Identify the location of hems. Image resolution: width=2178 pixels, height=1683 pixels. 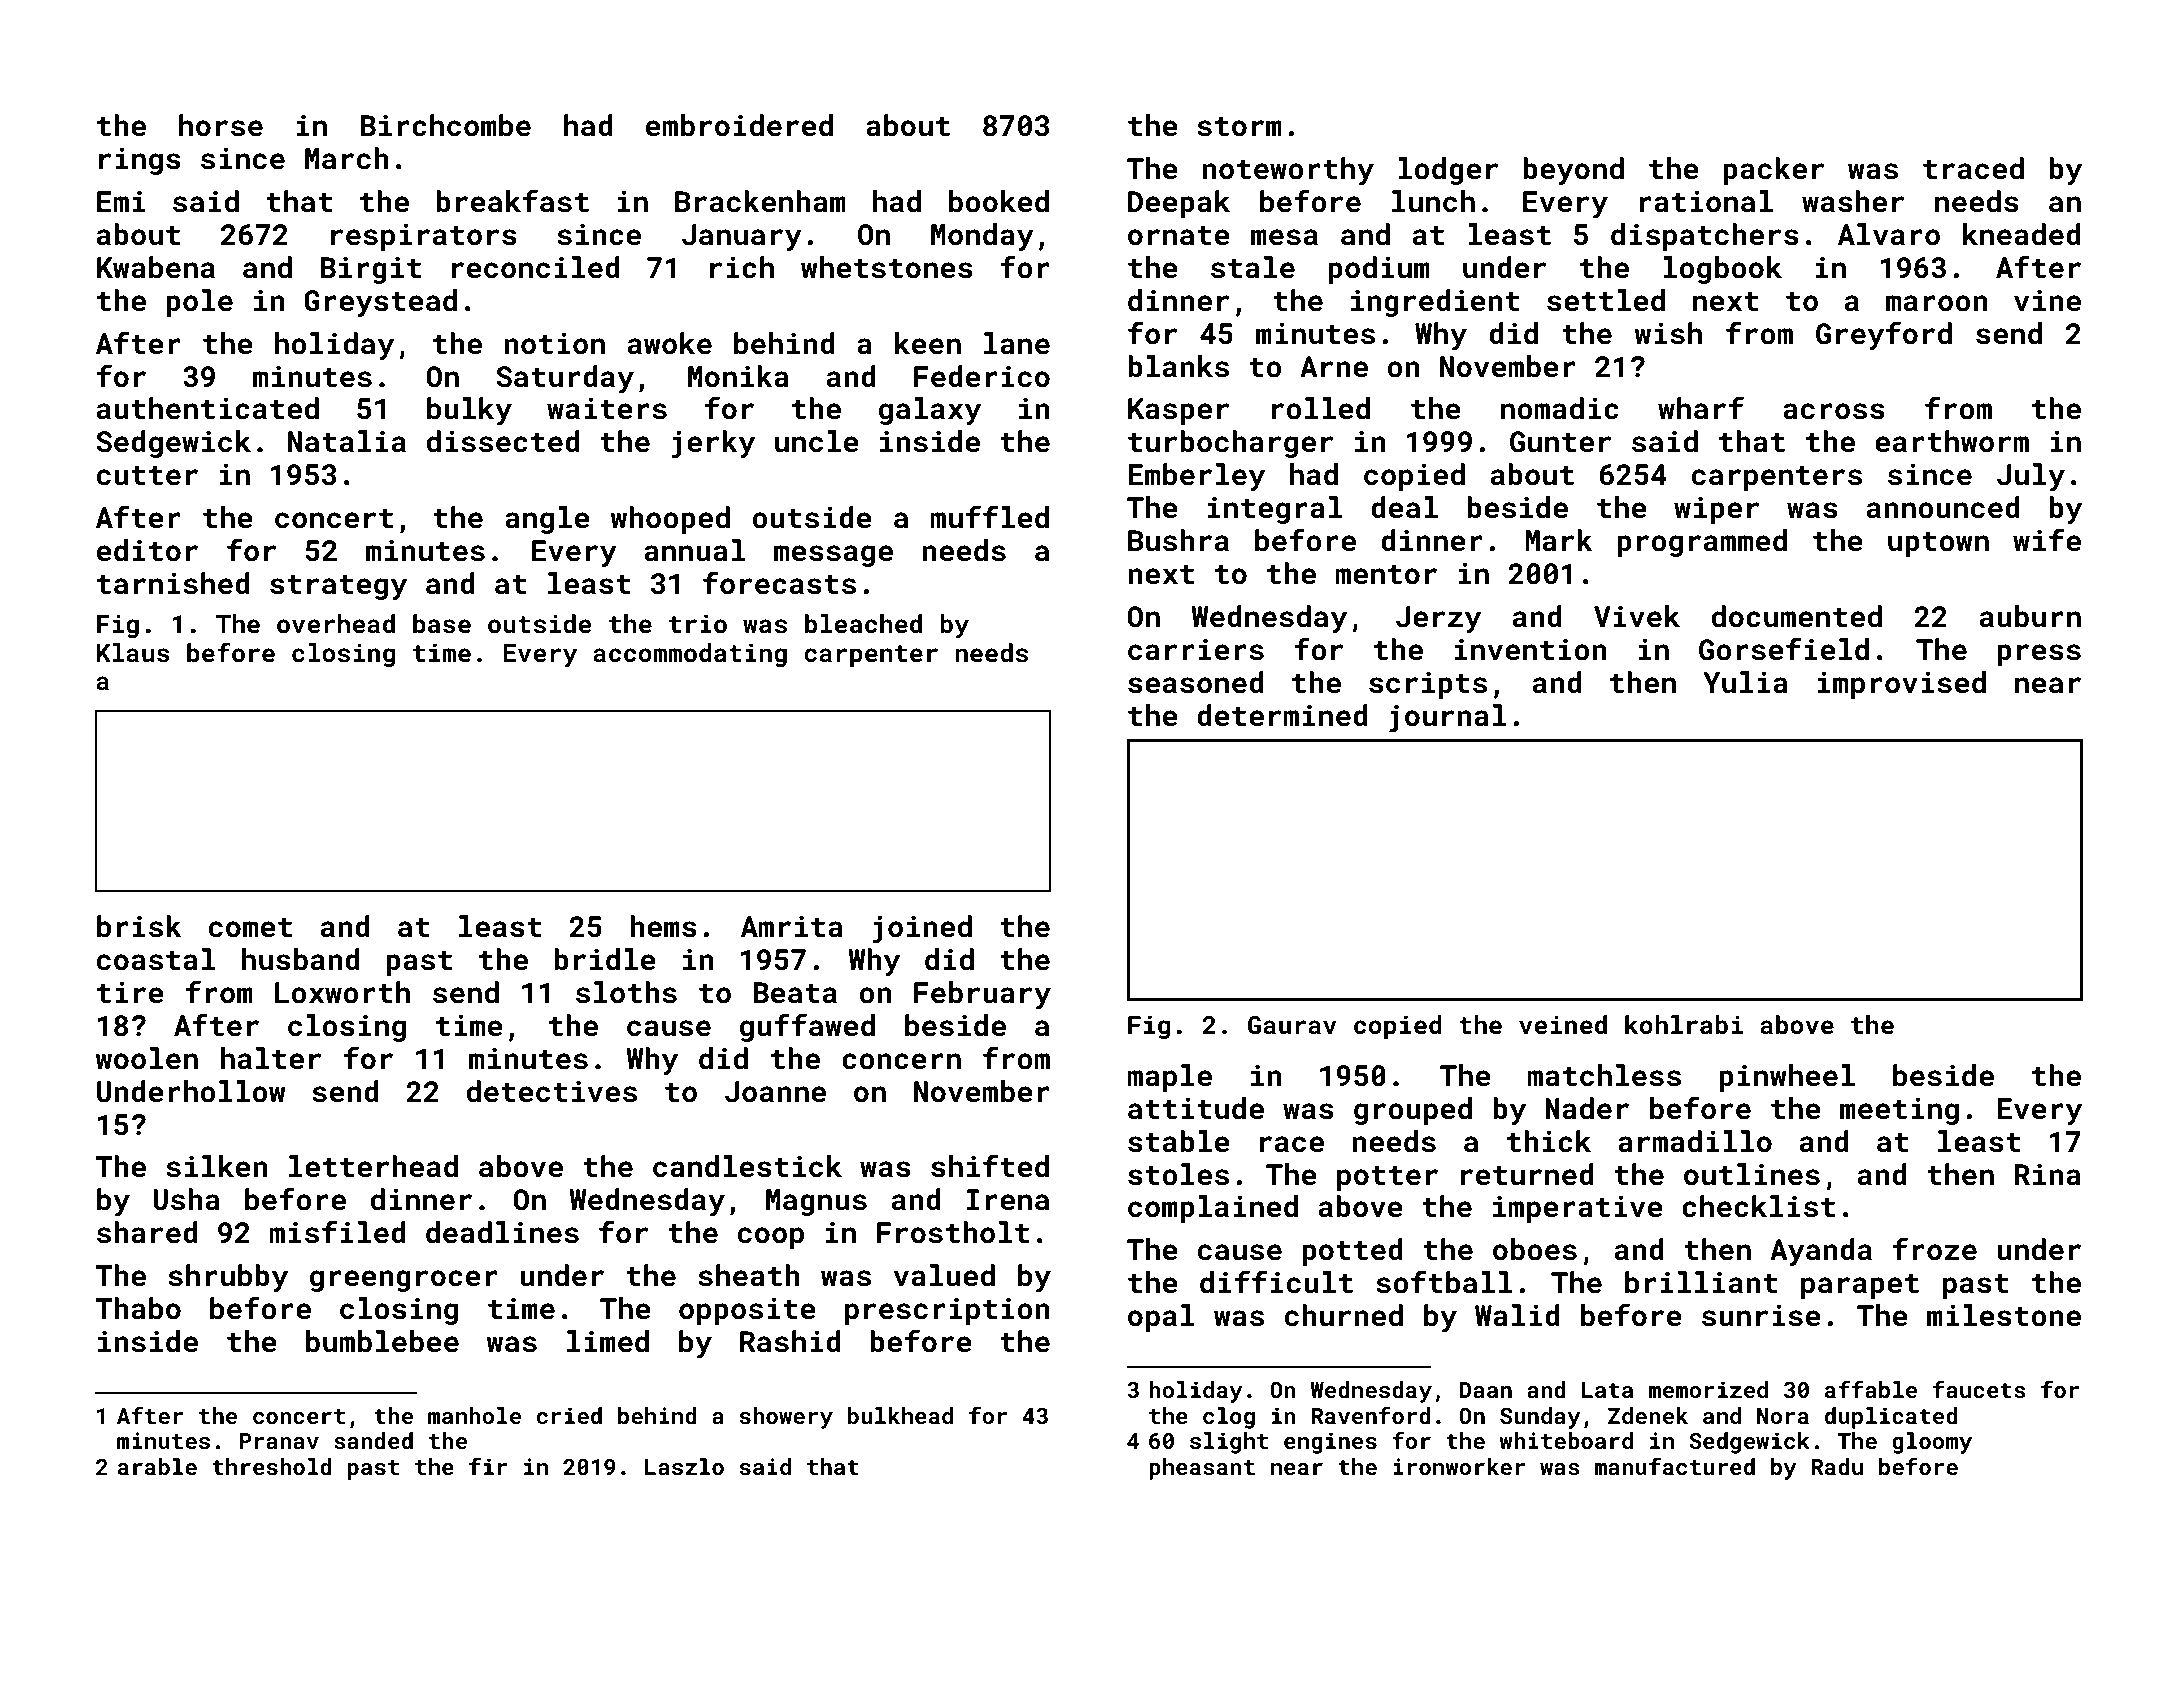
(663, 926).
